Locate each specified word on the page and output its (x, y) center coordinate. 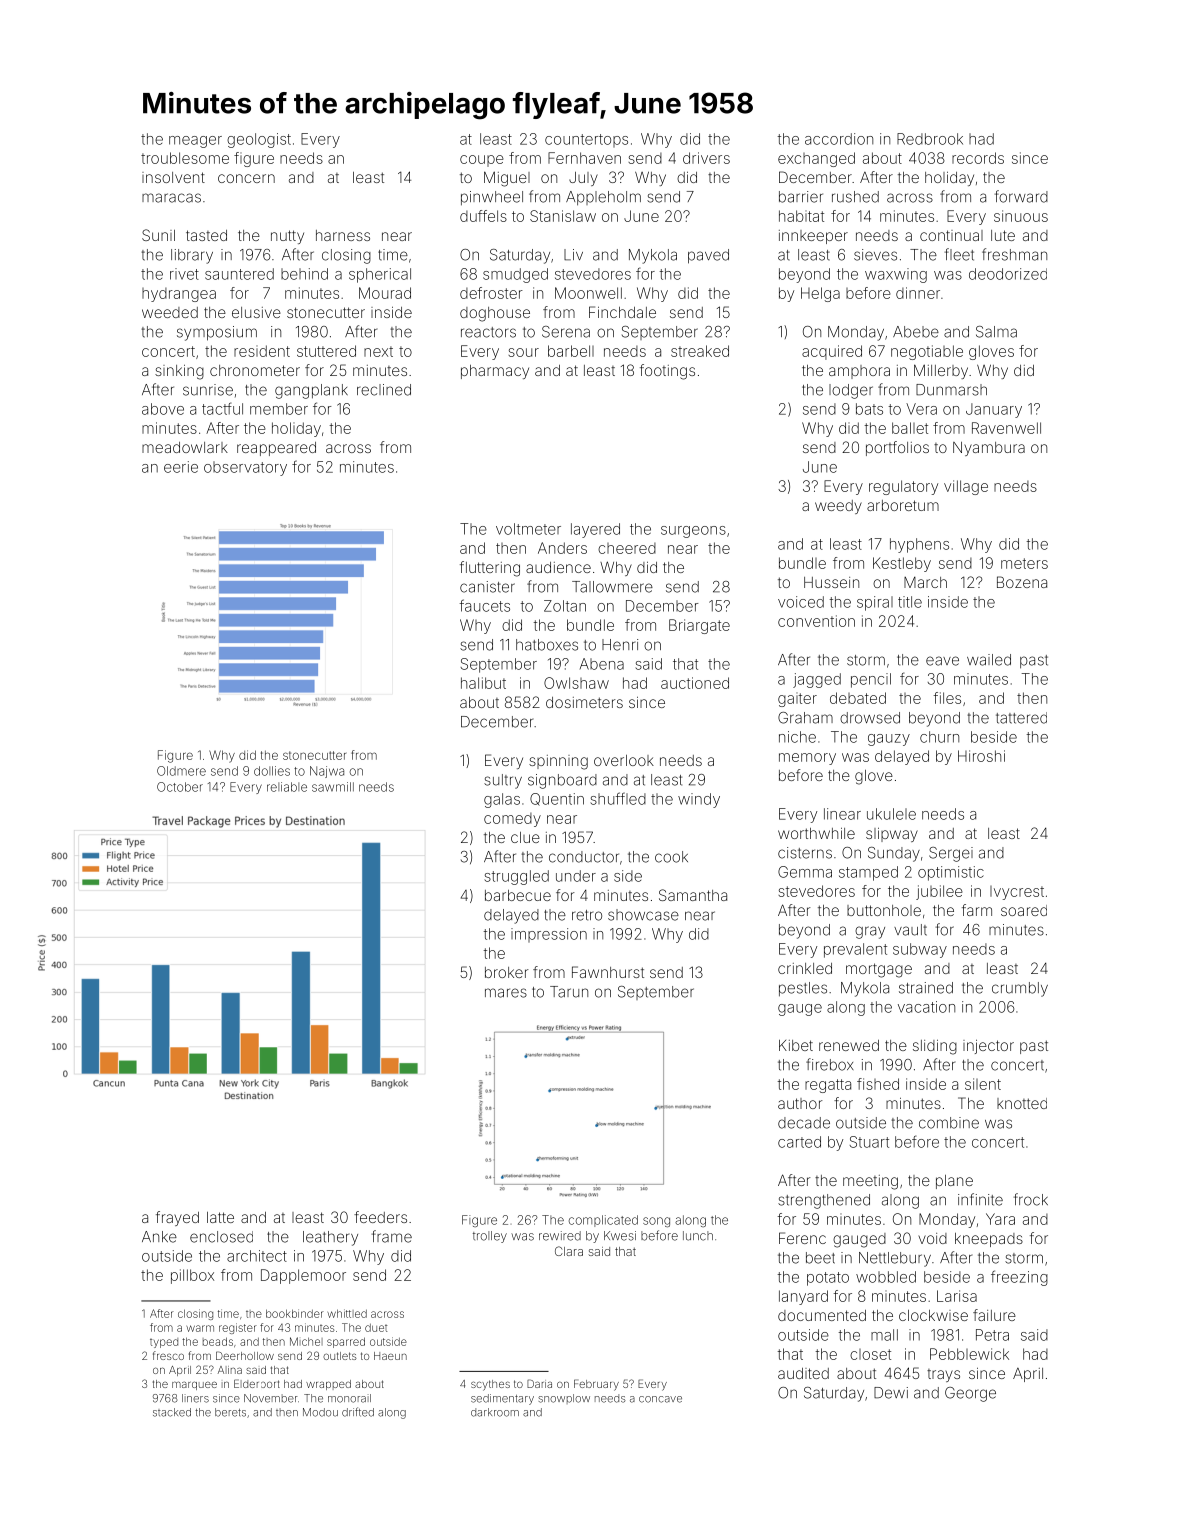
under (576, 876)
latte (220, 1217)
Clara (569, 1251)
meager (195, 142)
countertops (586, 140)
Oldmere (181, 771)
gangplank (311, 391)
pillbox (192, 1276)
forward (1021, 196)
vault (910, 930)
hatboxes (547, 645)
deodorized (1008, 274)
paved (708, 256)
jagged (817, 680)
